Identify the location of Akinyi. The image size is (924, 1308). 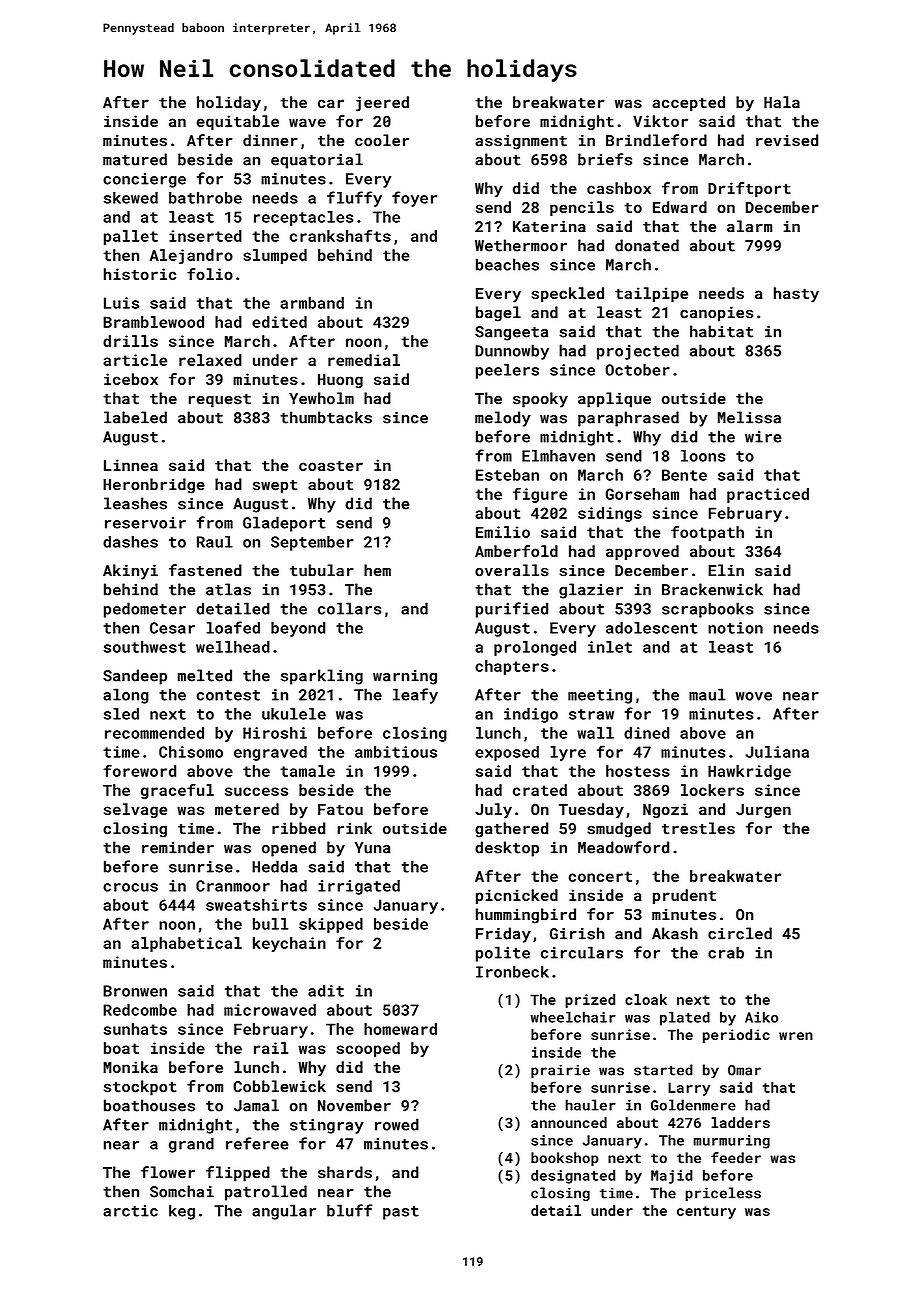
(130, 572).
